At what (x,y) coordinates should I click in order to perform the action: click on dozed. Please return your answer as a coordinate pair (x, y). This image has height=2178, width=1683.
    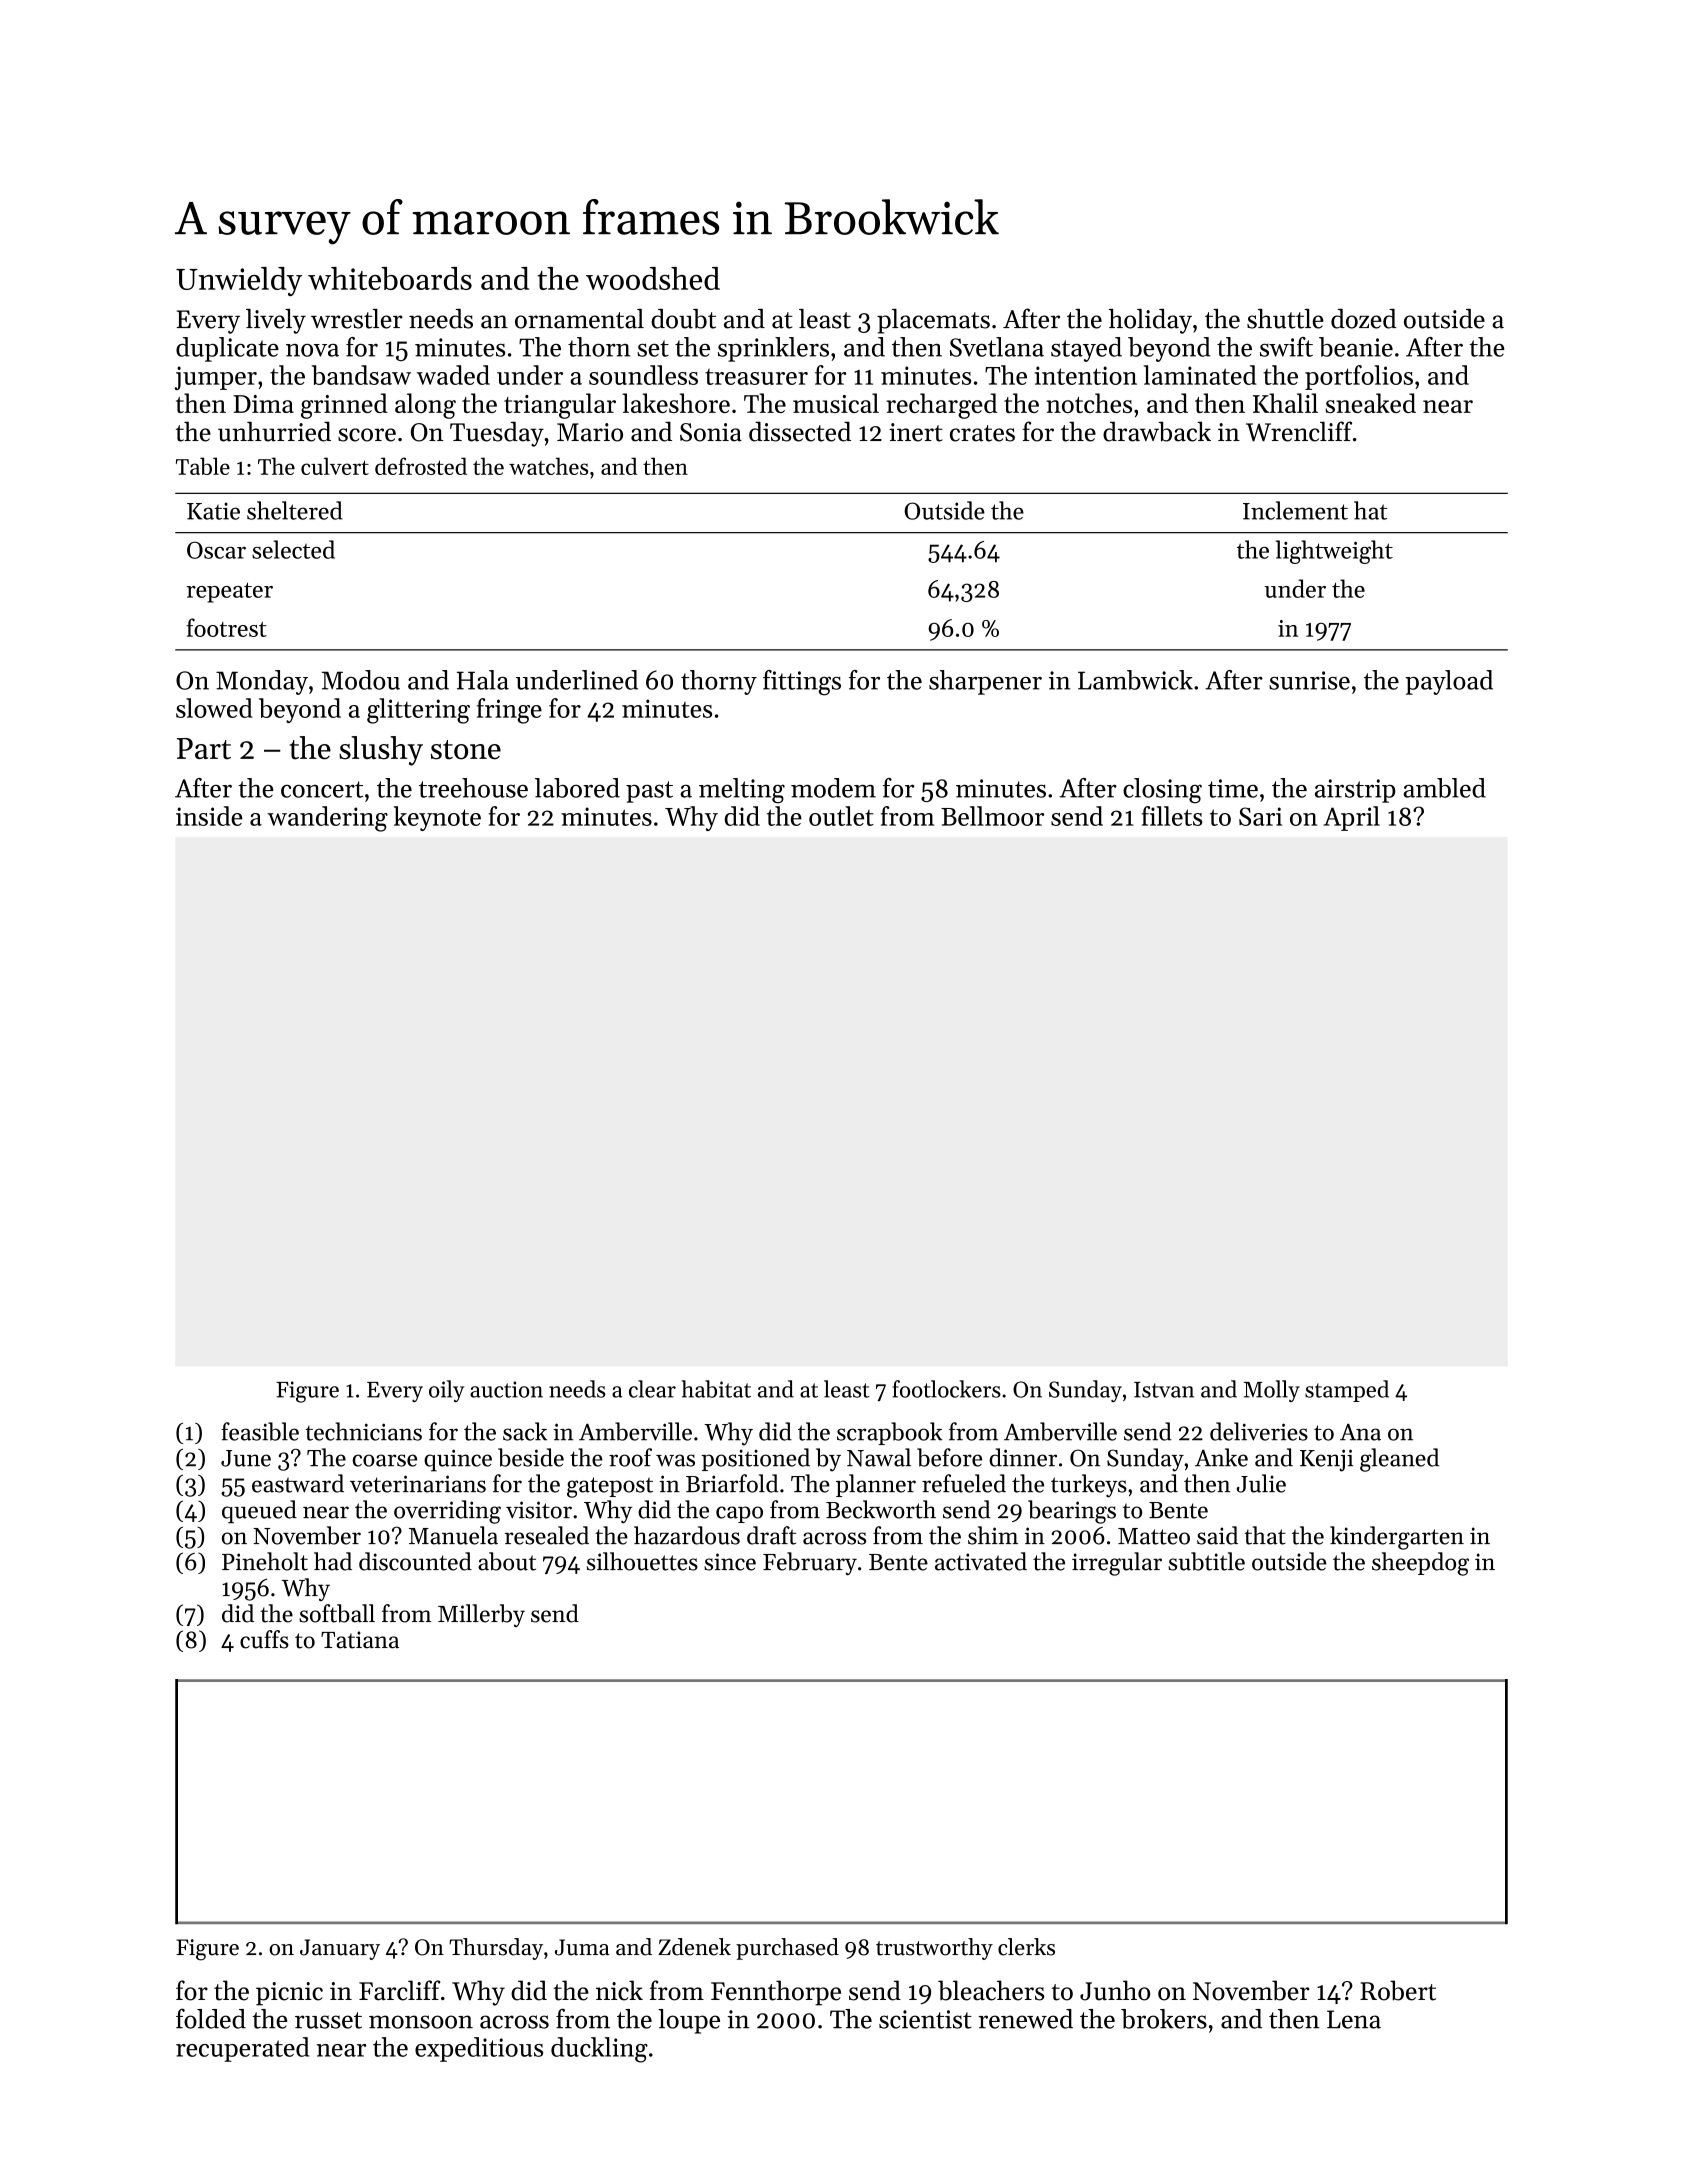
    Looking at the image, I should click on (1364, 319).
